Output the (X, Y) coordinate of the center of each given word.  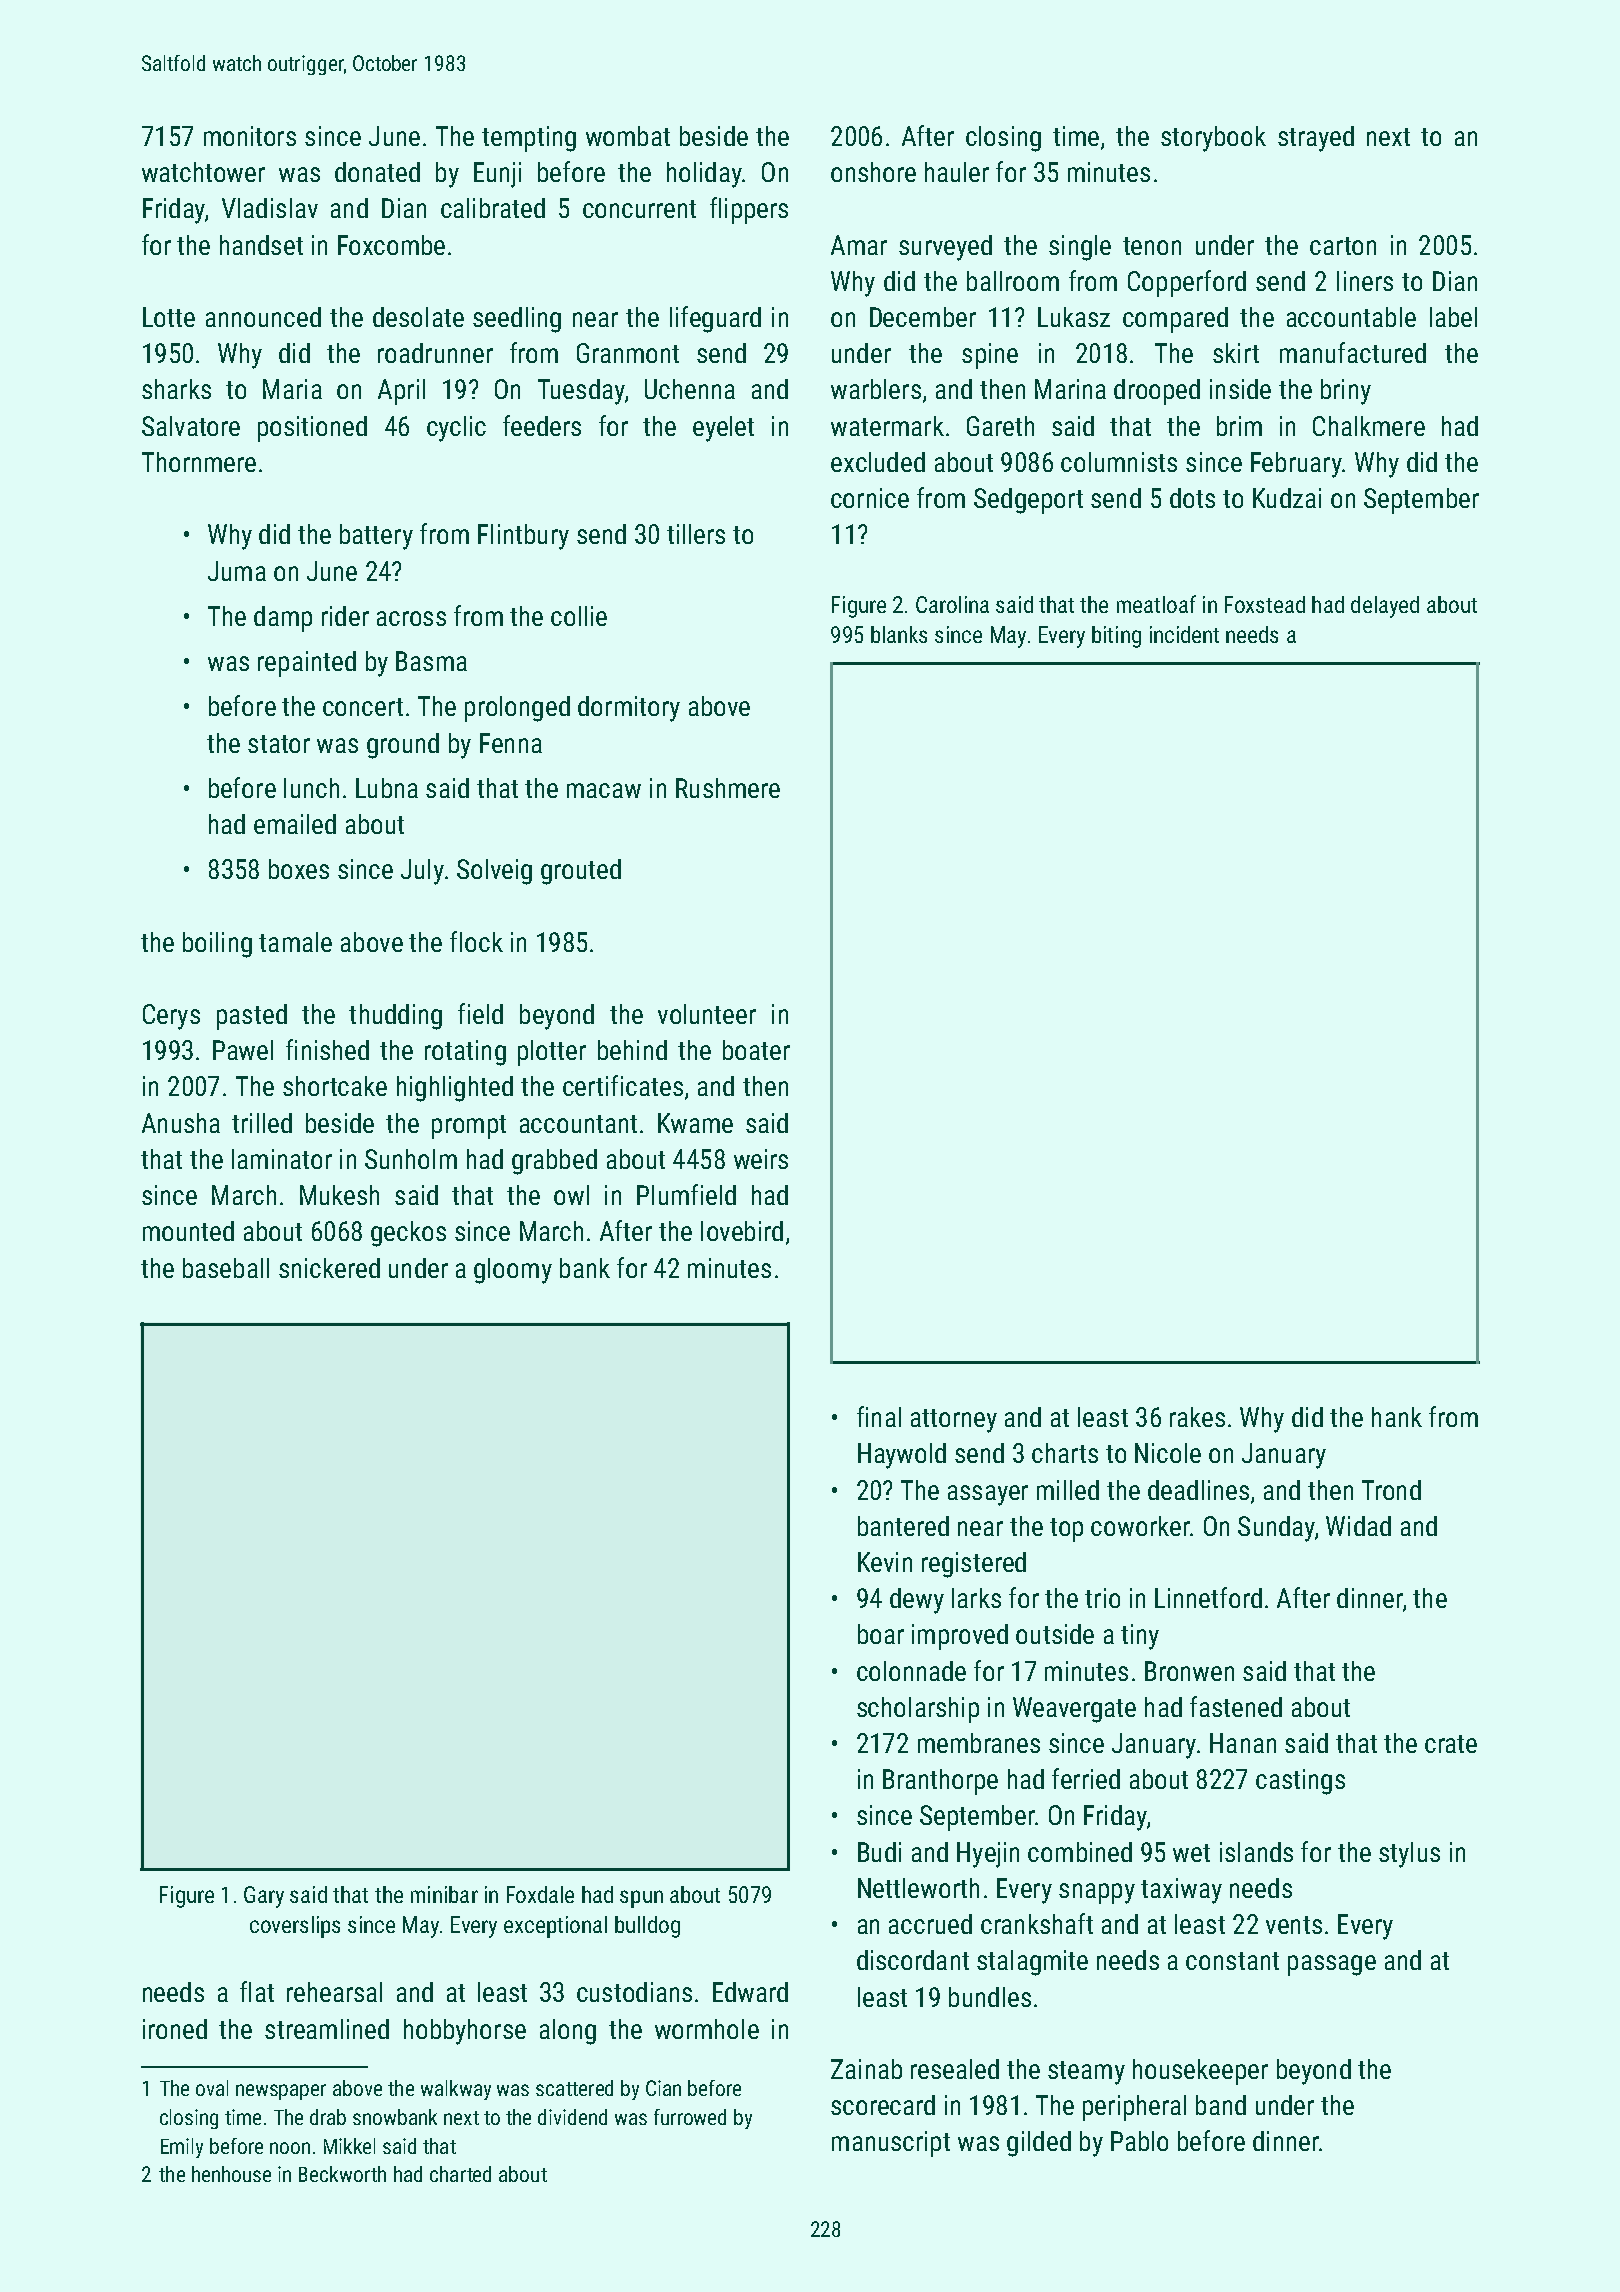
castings (1300, 1782)
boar (881, 1634)
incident (1184, 634)
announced (263, 317)
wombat (628, 136)
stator (279, 744)
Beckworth (342, 2174)
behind (632, 1050)
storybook (1213, 139)
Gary (264, 1897)
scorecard (883, 2105)
